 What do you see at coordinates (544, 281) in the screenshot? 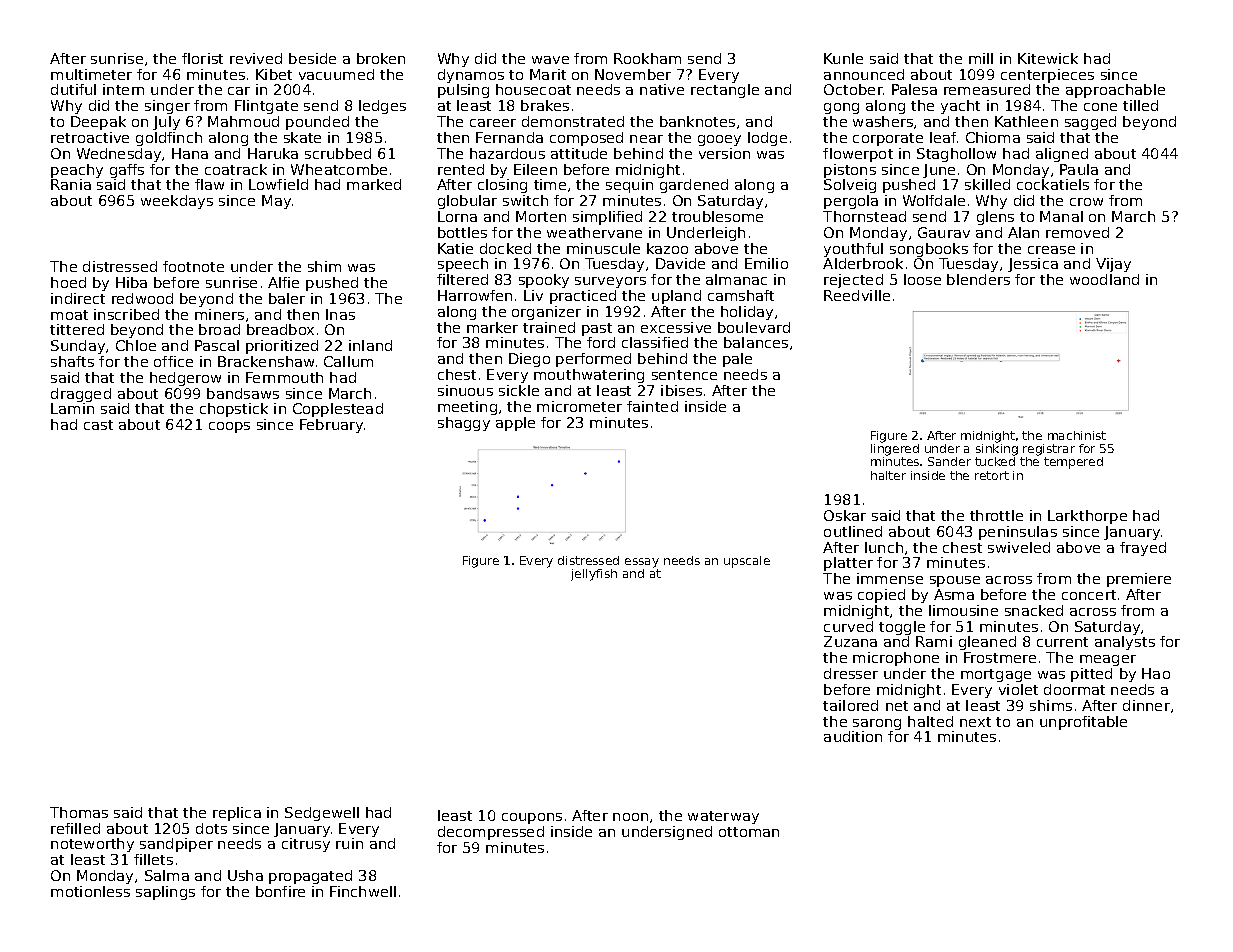
I see `spooky` at bounding box center [544, 281].
